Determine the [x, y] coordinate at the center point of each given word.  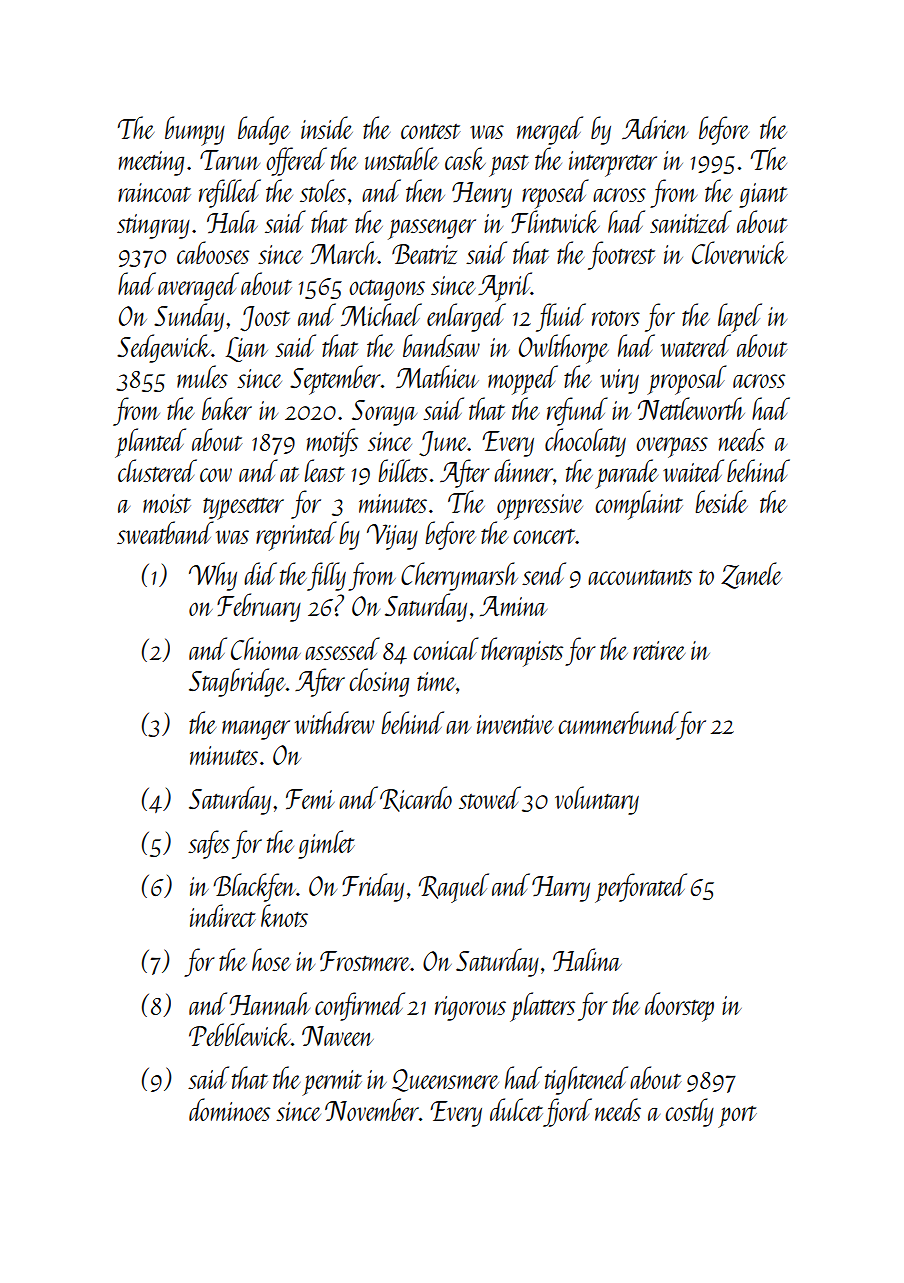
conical [446, 648]
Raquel [454, 888]
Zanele [751, 575]
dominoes [229, 1109]
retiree [659, 650]
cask [465, 158]
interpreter [613, 164]
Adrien [655, 127]
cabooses [213, 252]
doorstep [679, 1007]
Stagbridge [237, 682]
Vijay [392, 537]
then [425, 190]
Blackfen [254, 887]
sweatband [165, 532]
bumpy [195, 131]
